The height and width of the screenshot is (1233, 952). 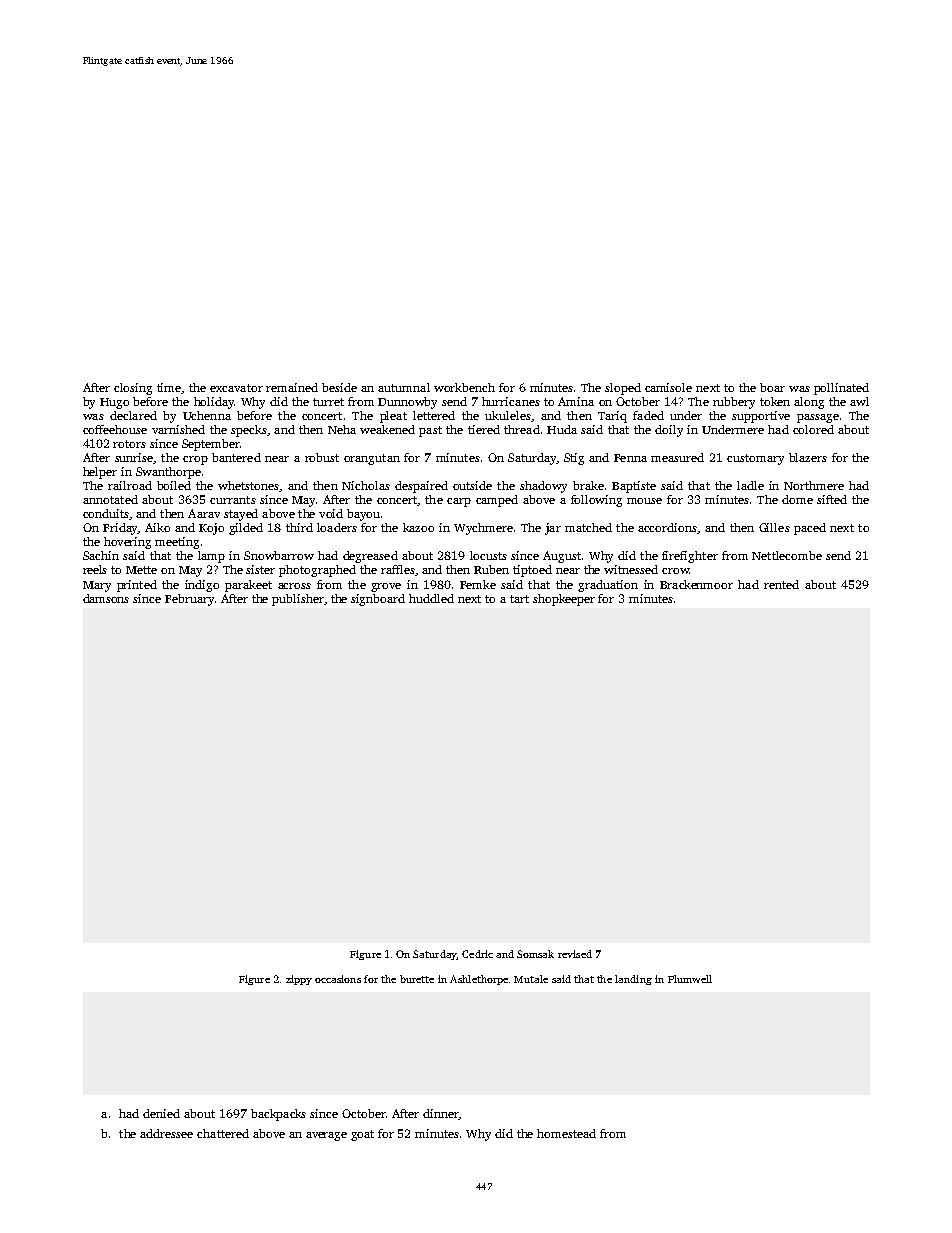 I want to click on time, so click(x=169, y=387).
